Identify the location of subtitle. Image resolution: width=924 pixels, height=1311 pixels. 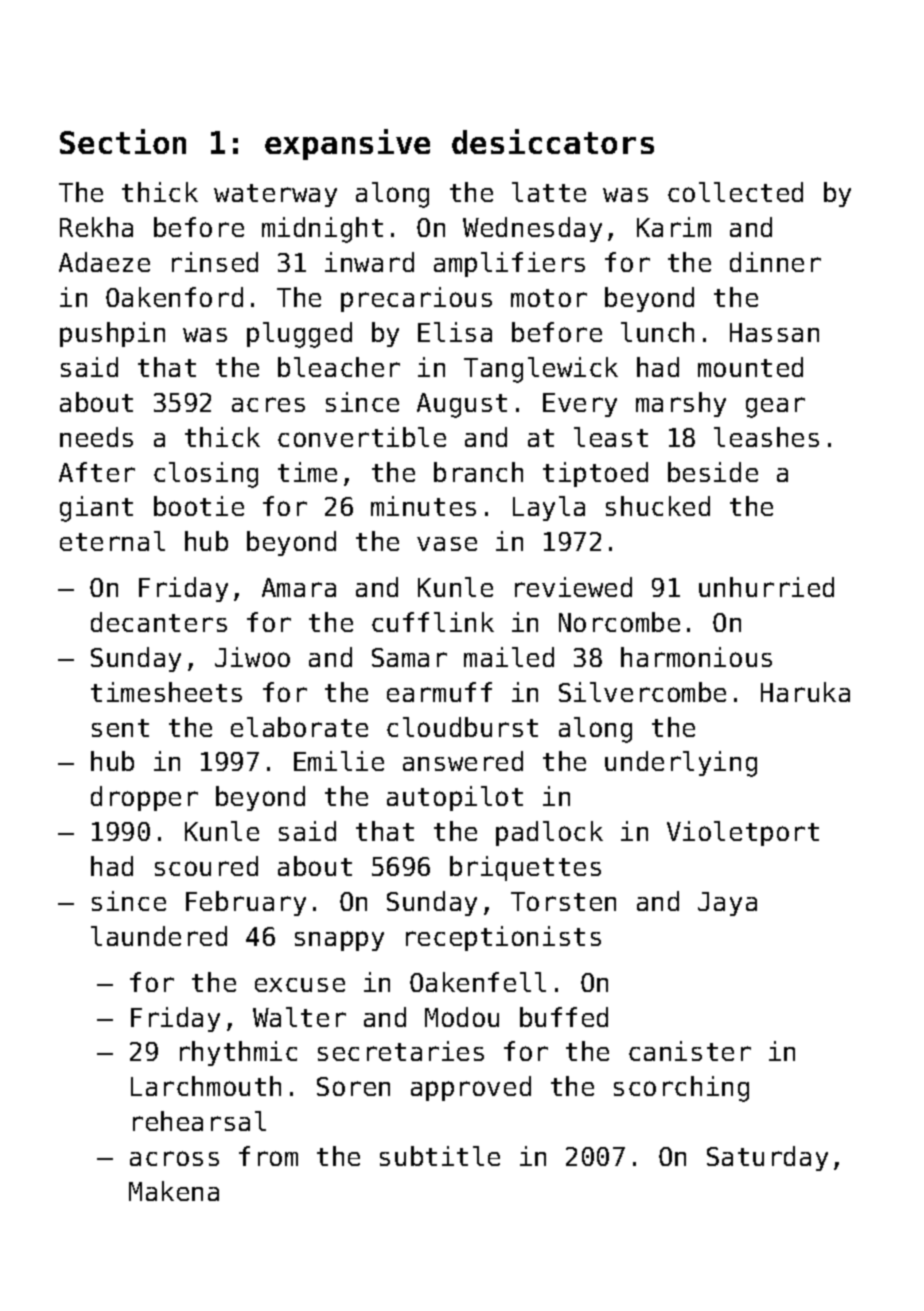
(440, 1156).
